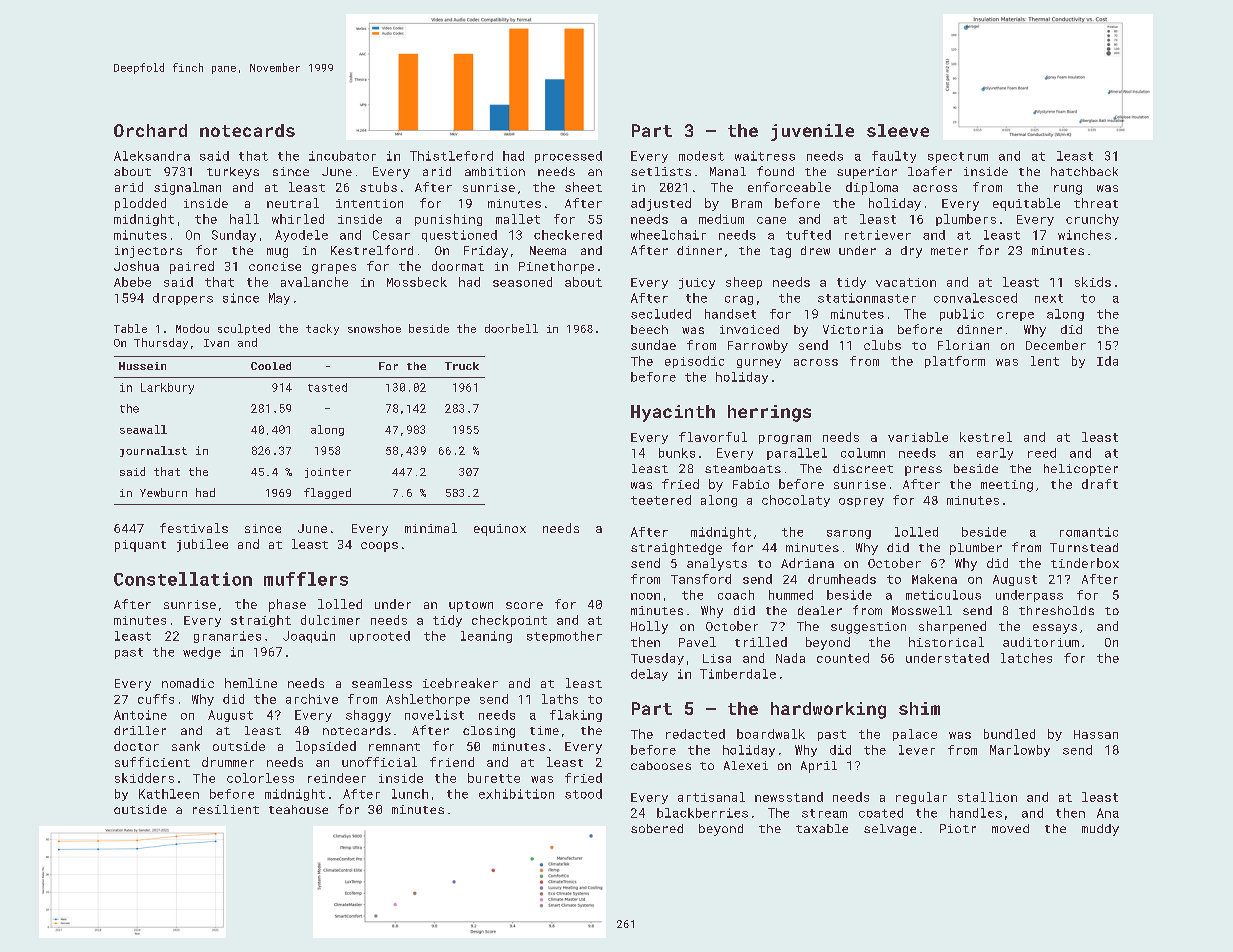  Describe the element at coordinates (661, 500) in the image. I see `teetered` at that location.
